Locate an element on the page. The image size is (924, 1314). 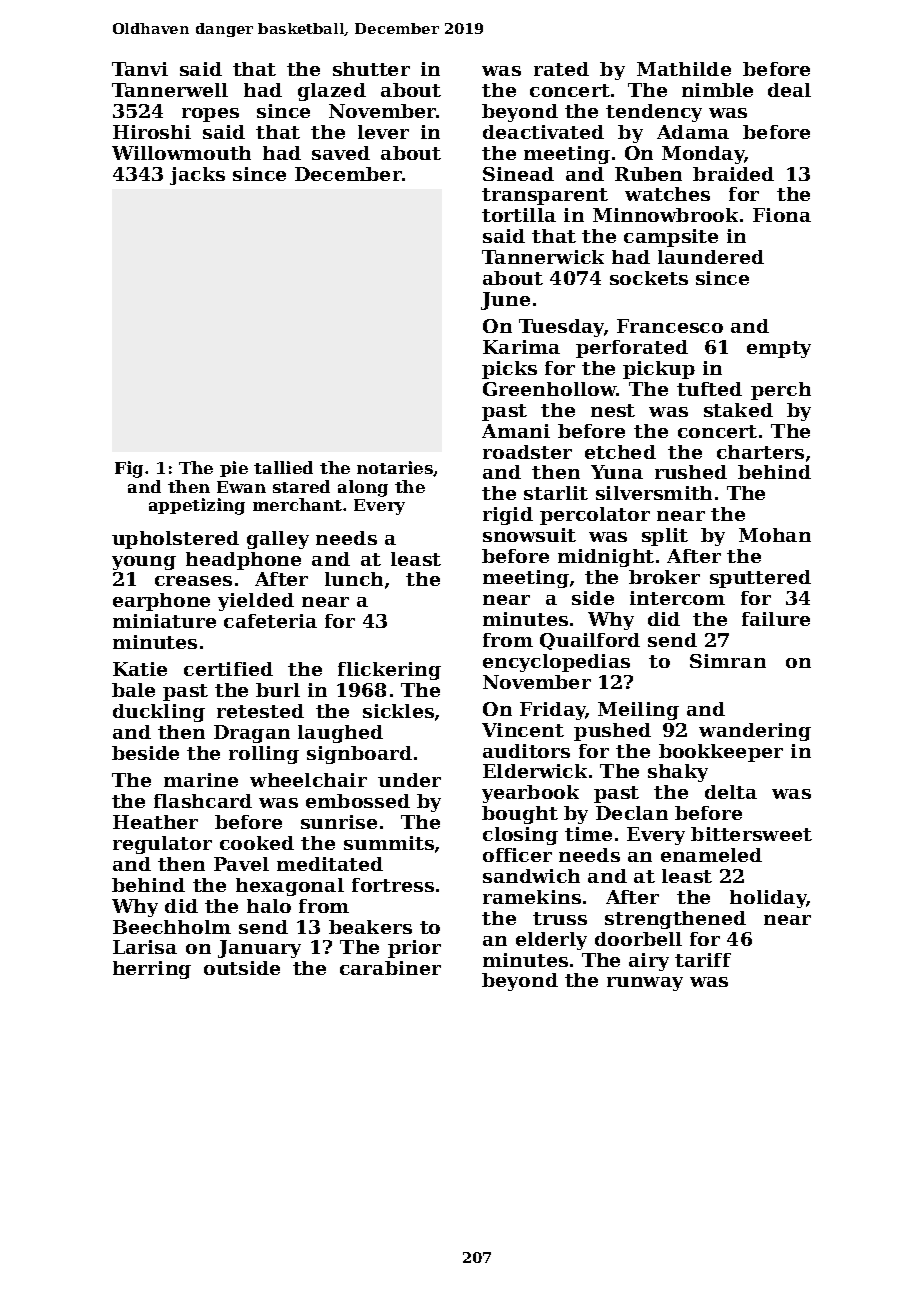
deal is located at coordinates (789, 90).
